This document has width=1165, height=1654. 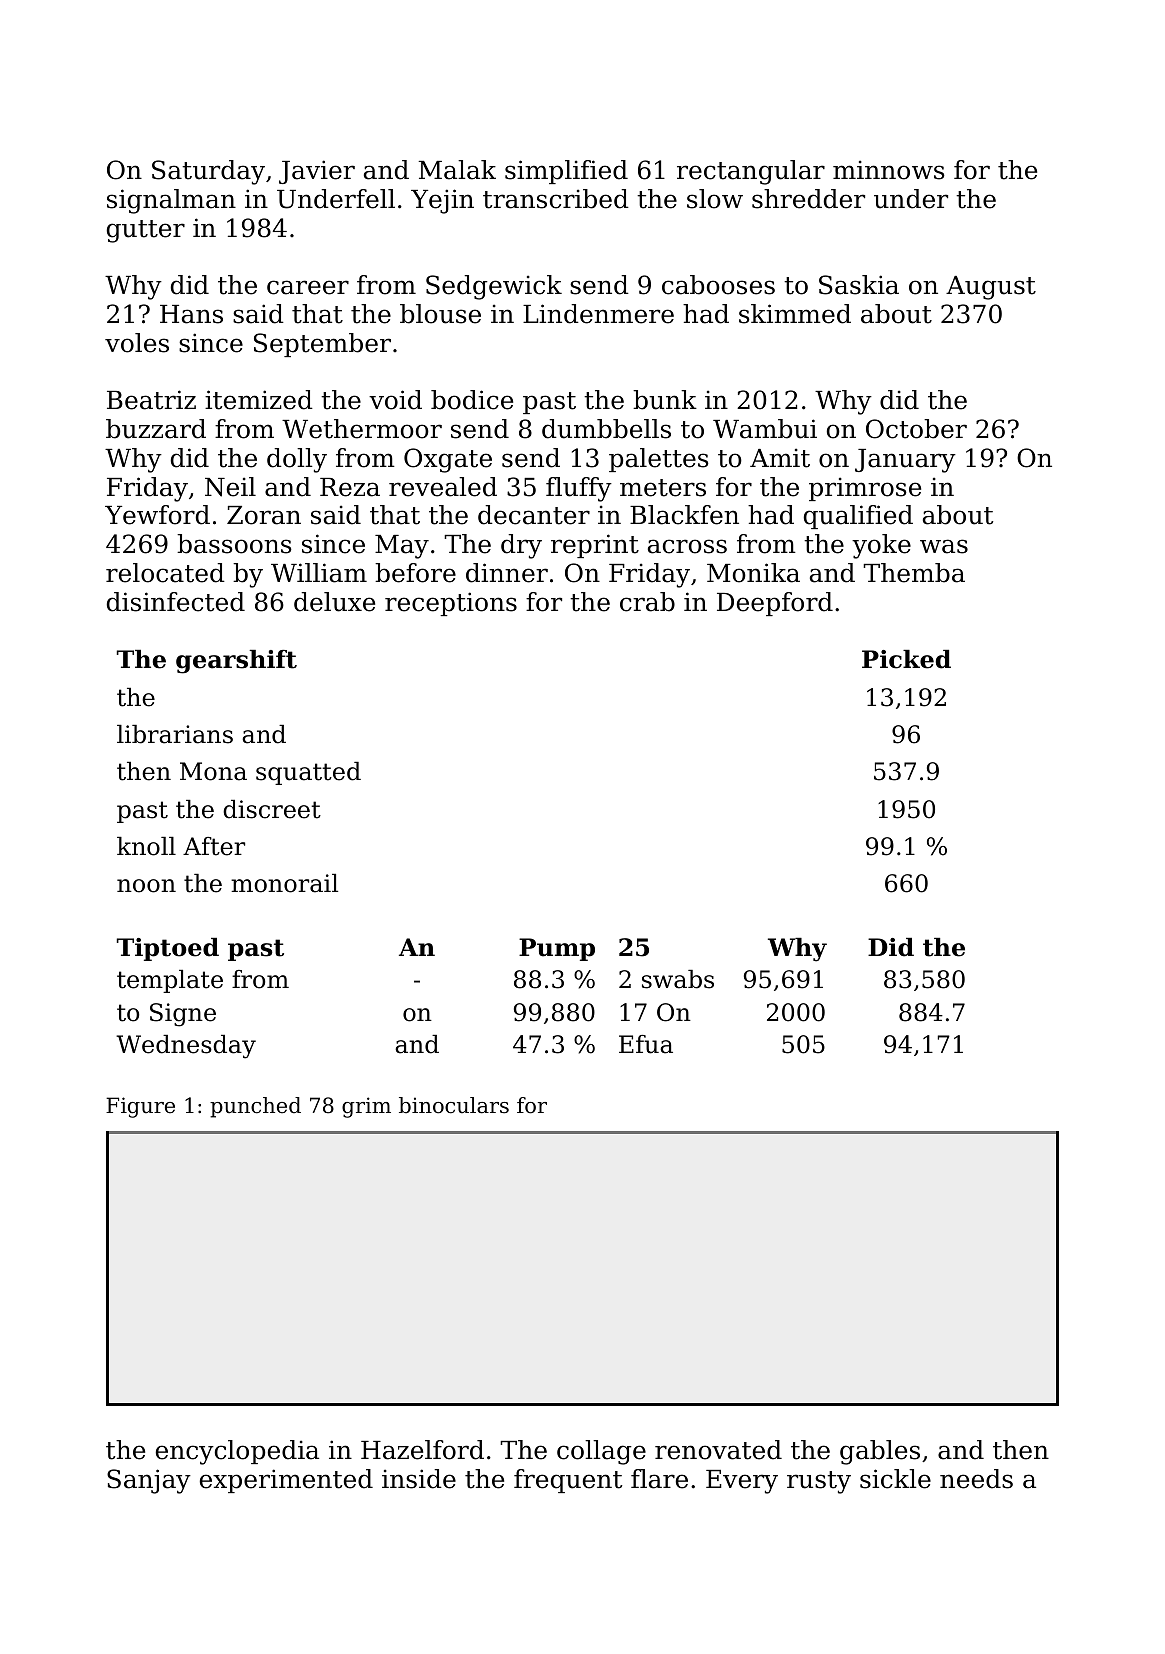 What do you see at coordinates (557, 949) in the document?
I see `Pump` at bounding box center [557, 949].
